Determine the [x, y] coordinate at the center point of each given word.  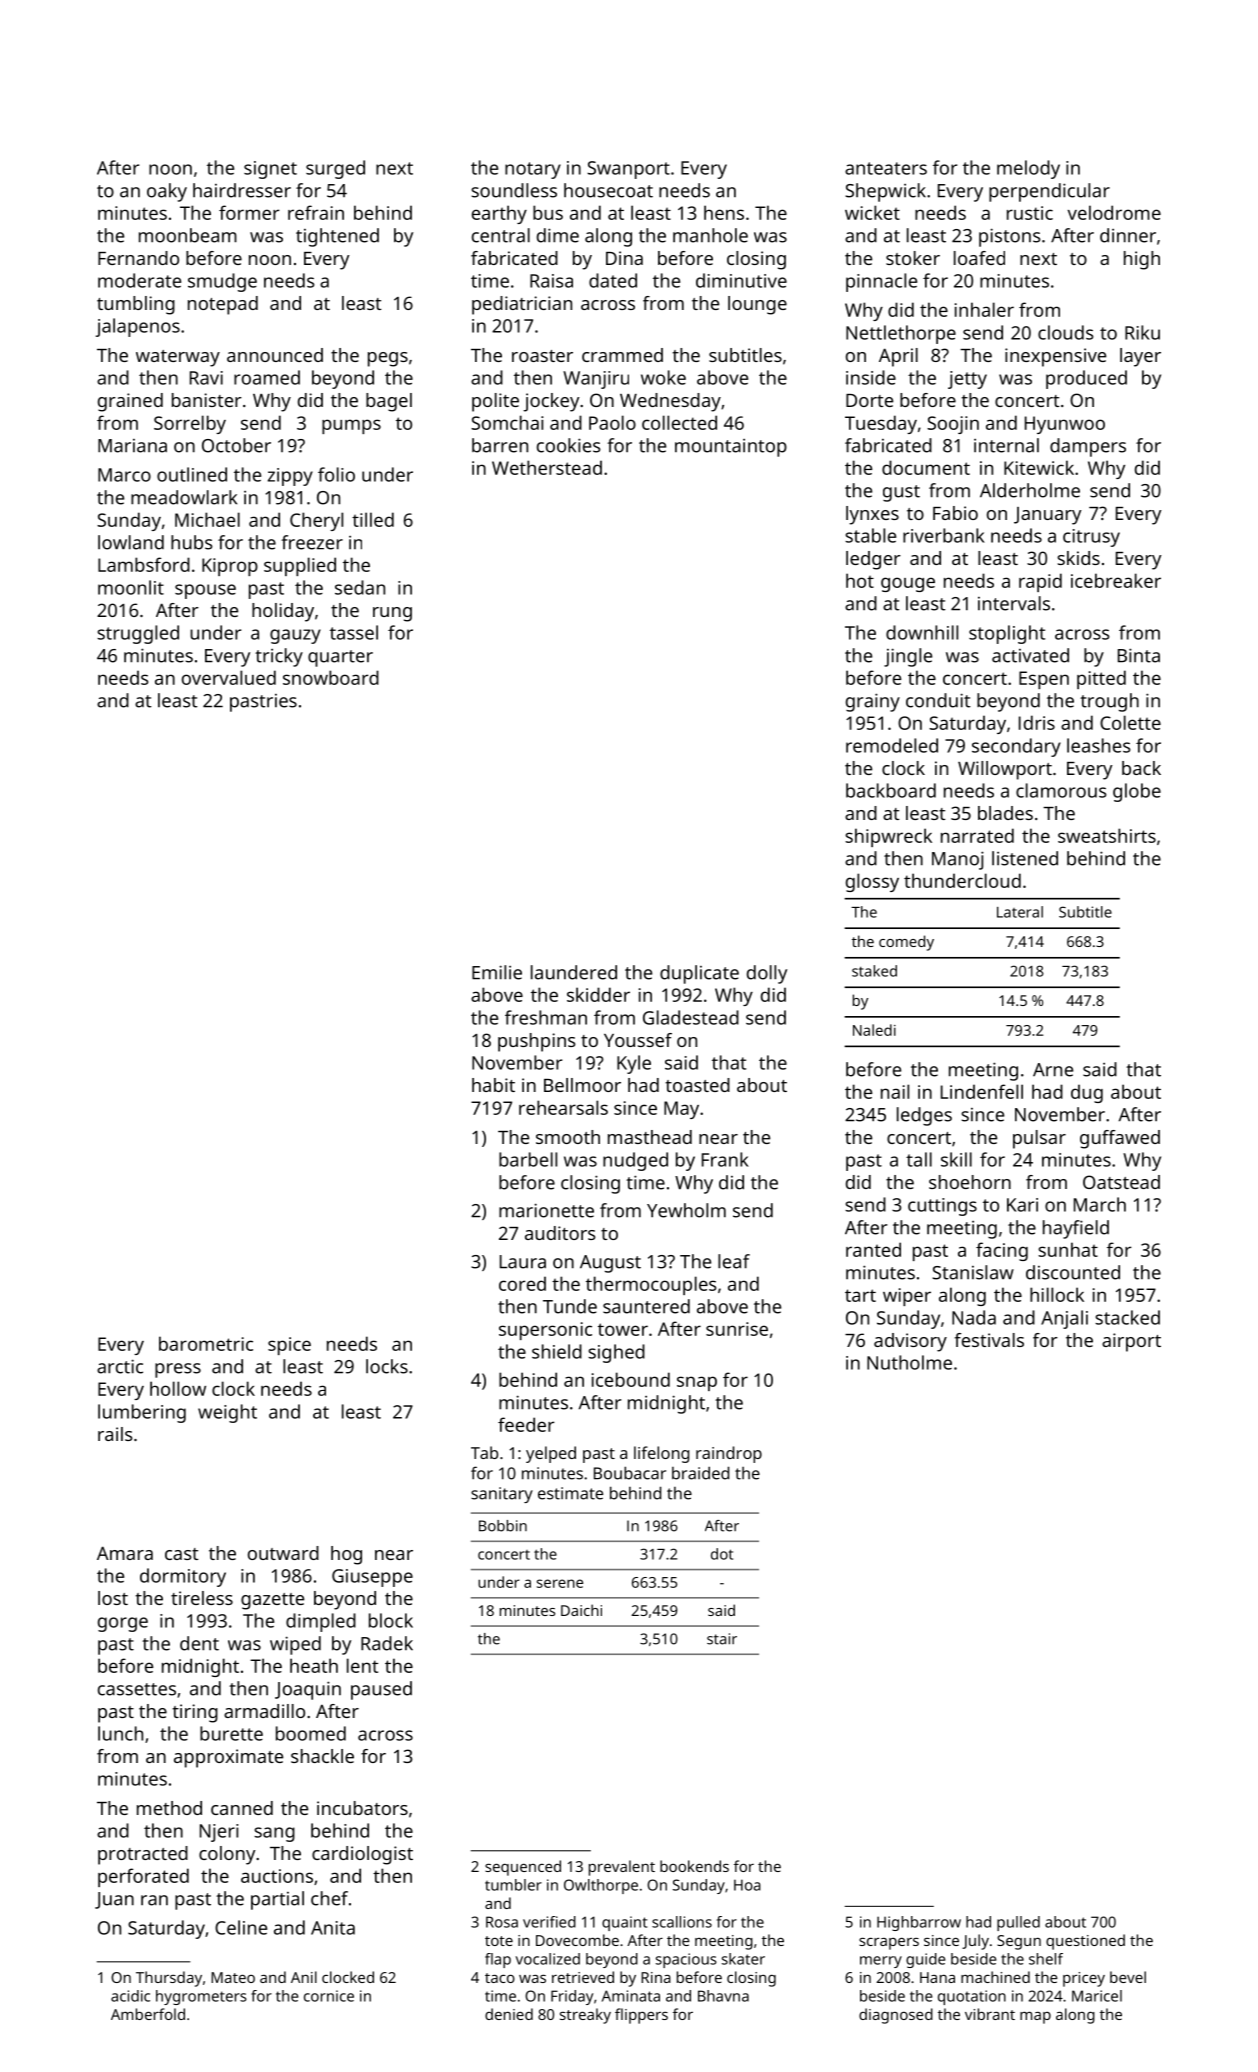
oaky [167, 192]
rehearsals [563, 1107]
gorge [123, 1624]
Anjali [1064, 1319]
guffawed [1120, 1139]
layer [1140, 357]
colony [227, 1855]
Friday [572, 1997]
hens [724, 212]
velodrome [1114, 212]
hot [860, 580]
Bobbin [503, 1526]
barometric [206, 1343]
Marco [124, 475]
